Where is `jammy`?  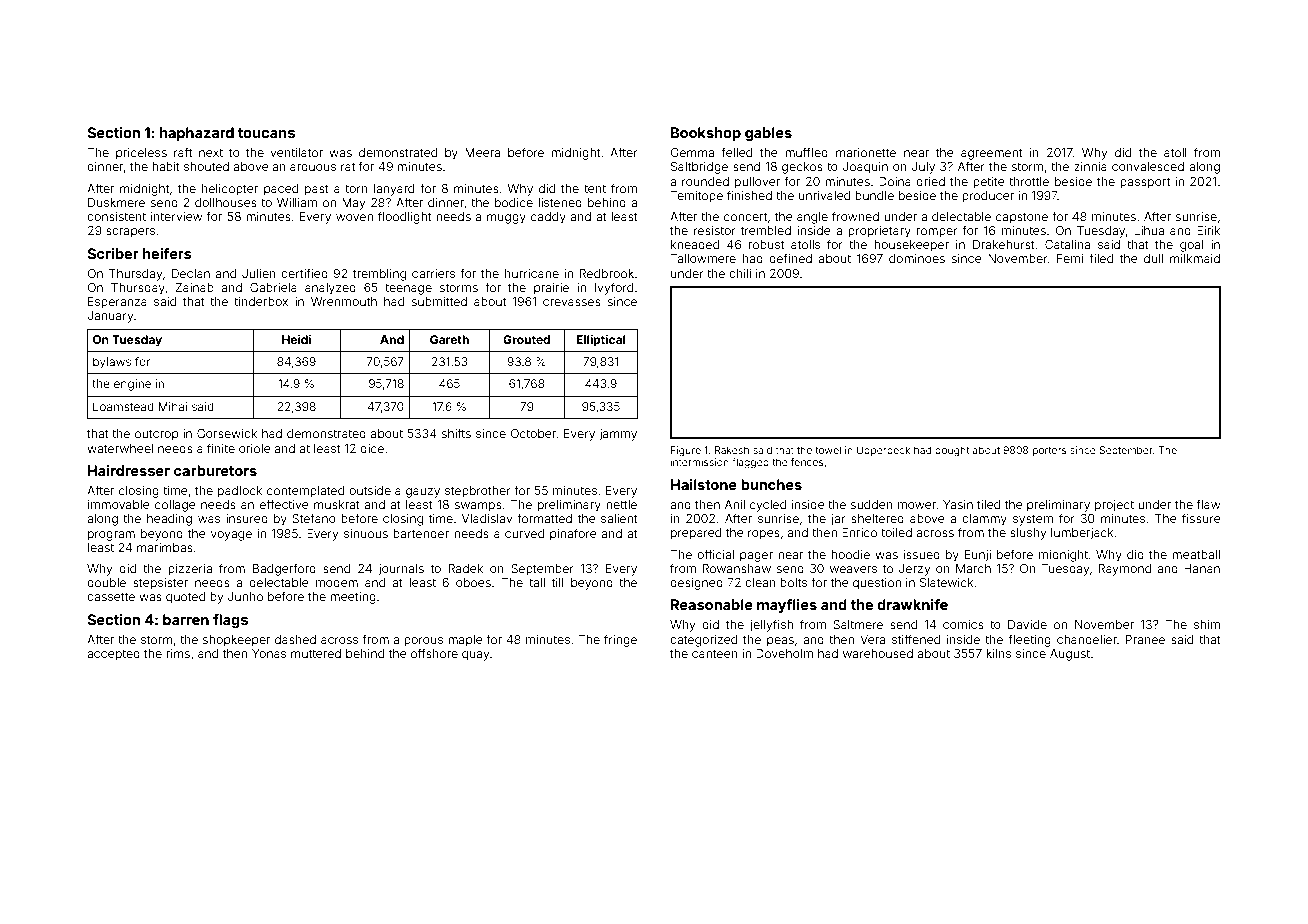
jammy is located at coordinates (618, 435).
